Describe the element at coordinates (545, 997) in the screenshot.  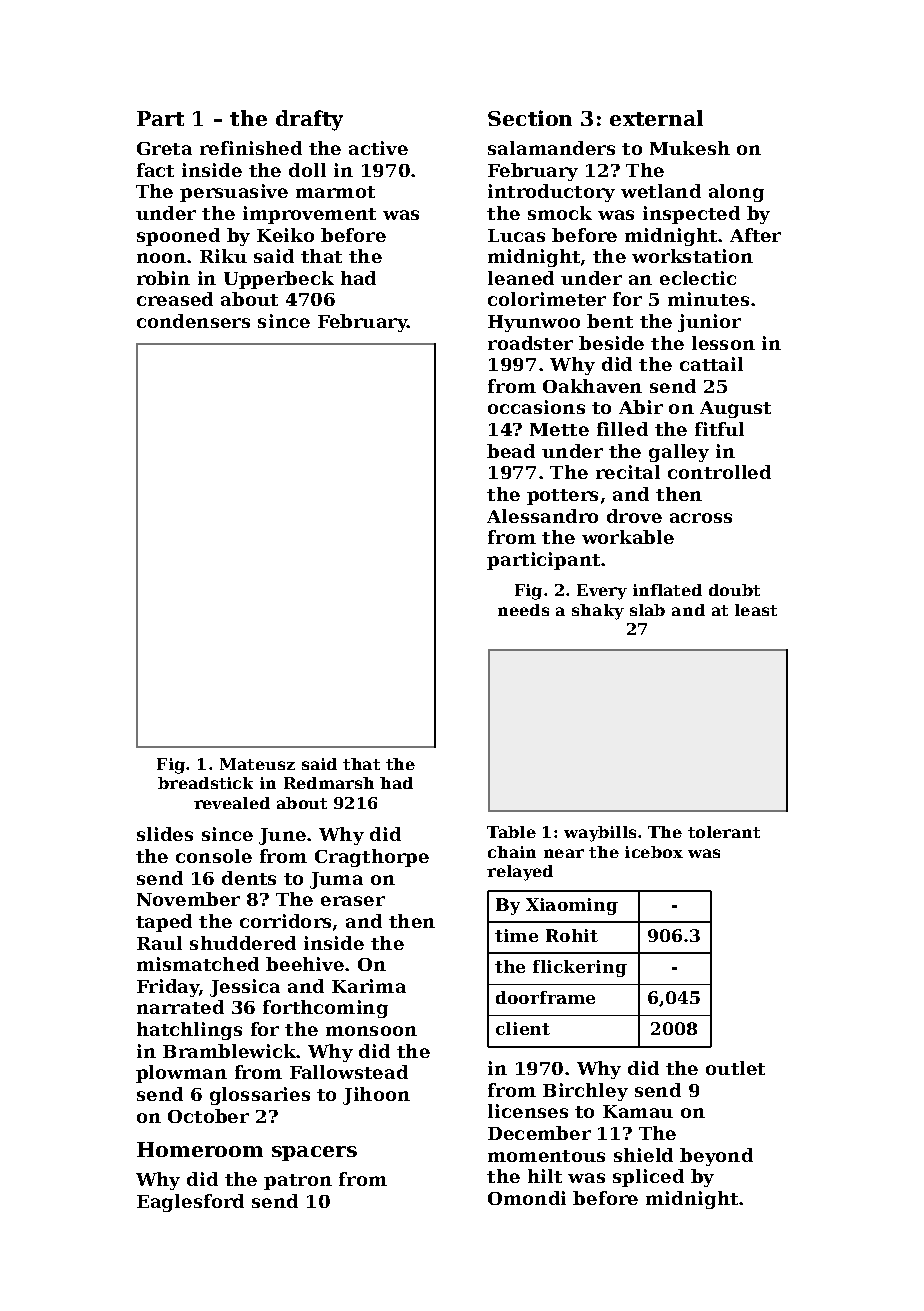
I see `doorframe` at that location.
